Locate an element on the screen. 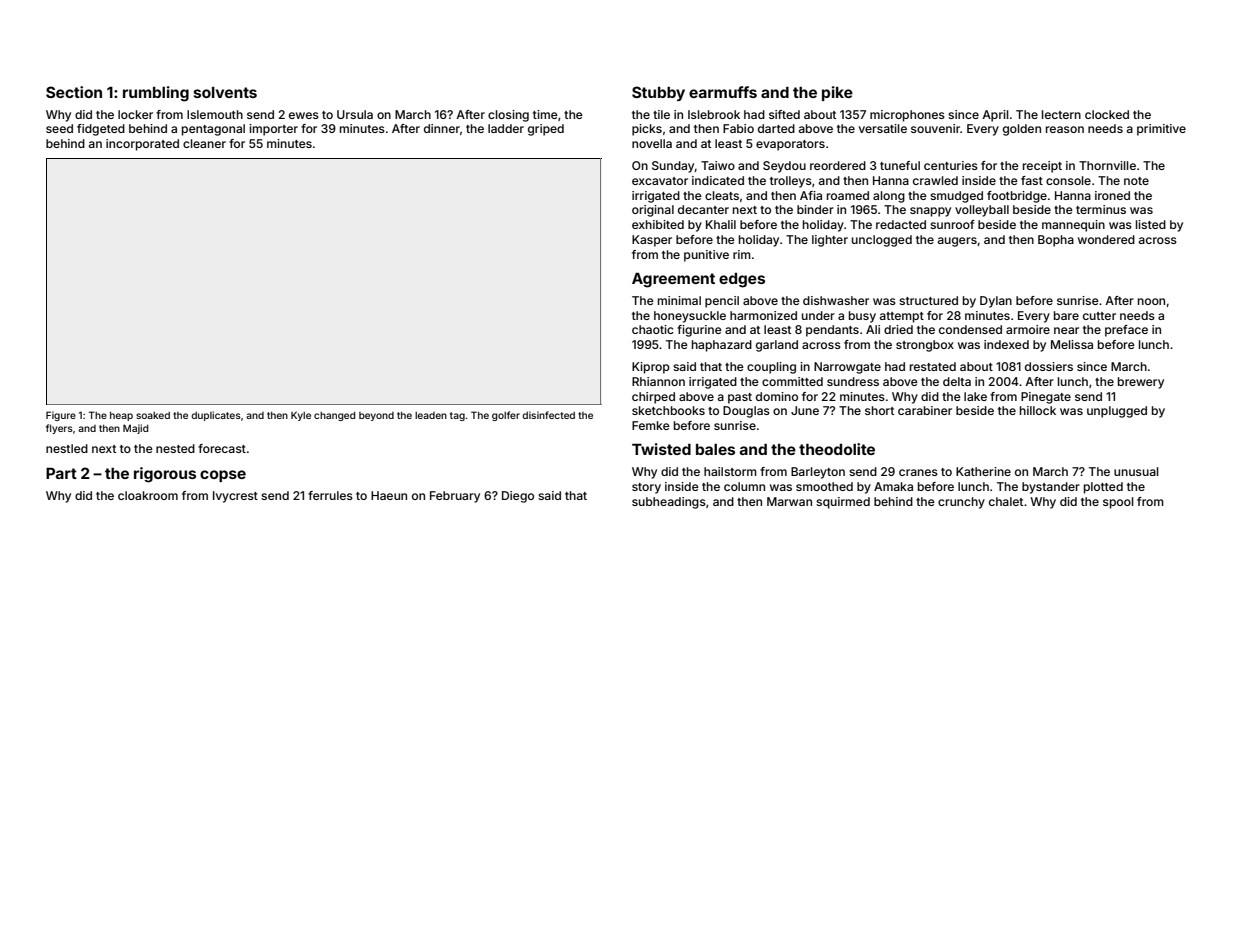 Image resolution: width=1233 pixels, height=952 pixels. Ursula is located at coordinates (355, 114).
